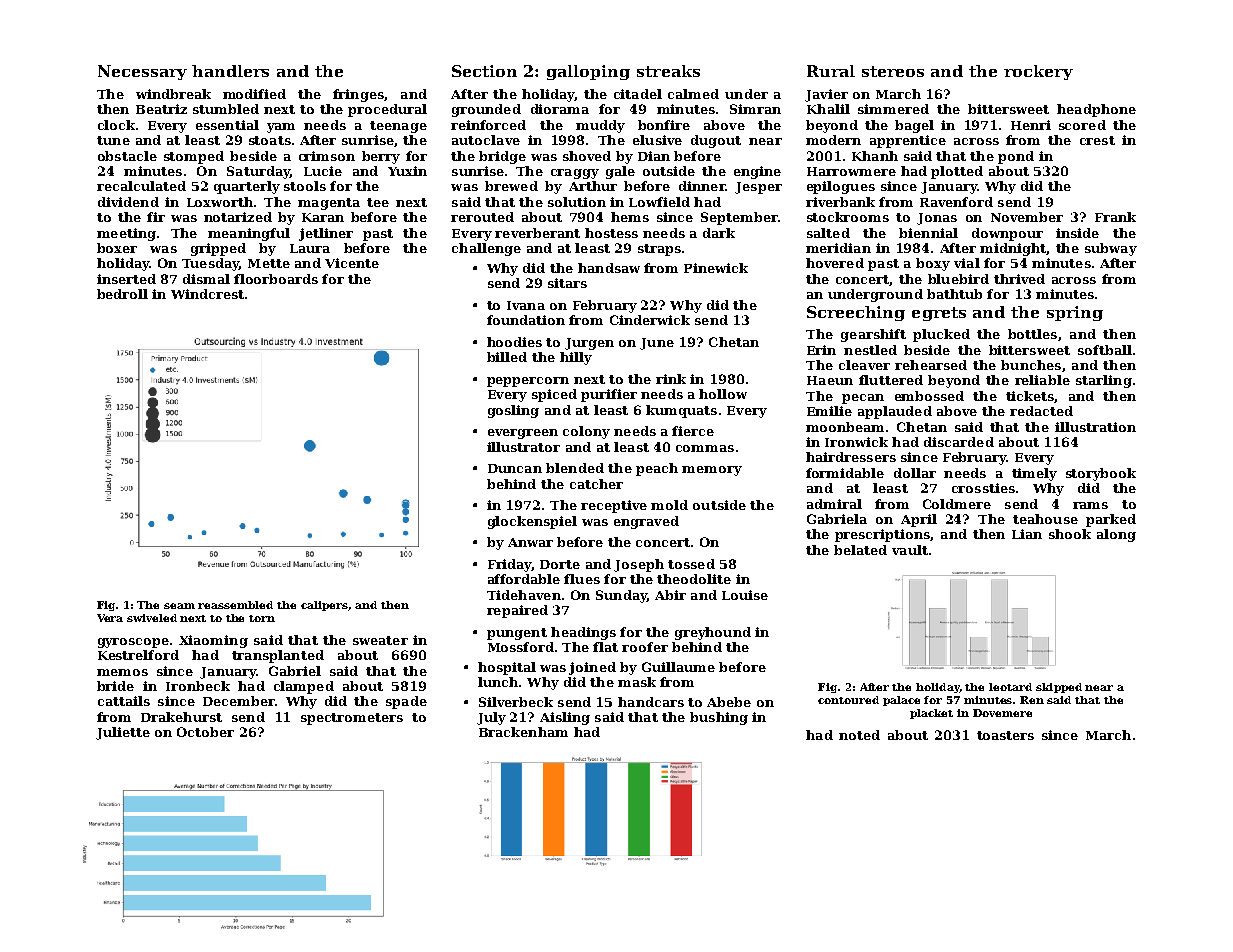  What do you see at coordinates (230, 71) in the screenshot?
I see `handlers` at bounding box center [230, 71].
